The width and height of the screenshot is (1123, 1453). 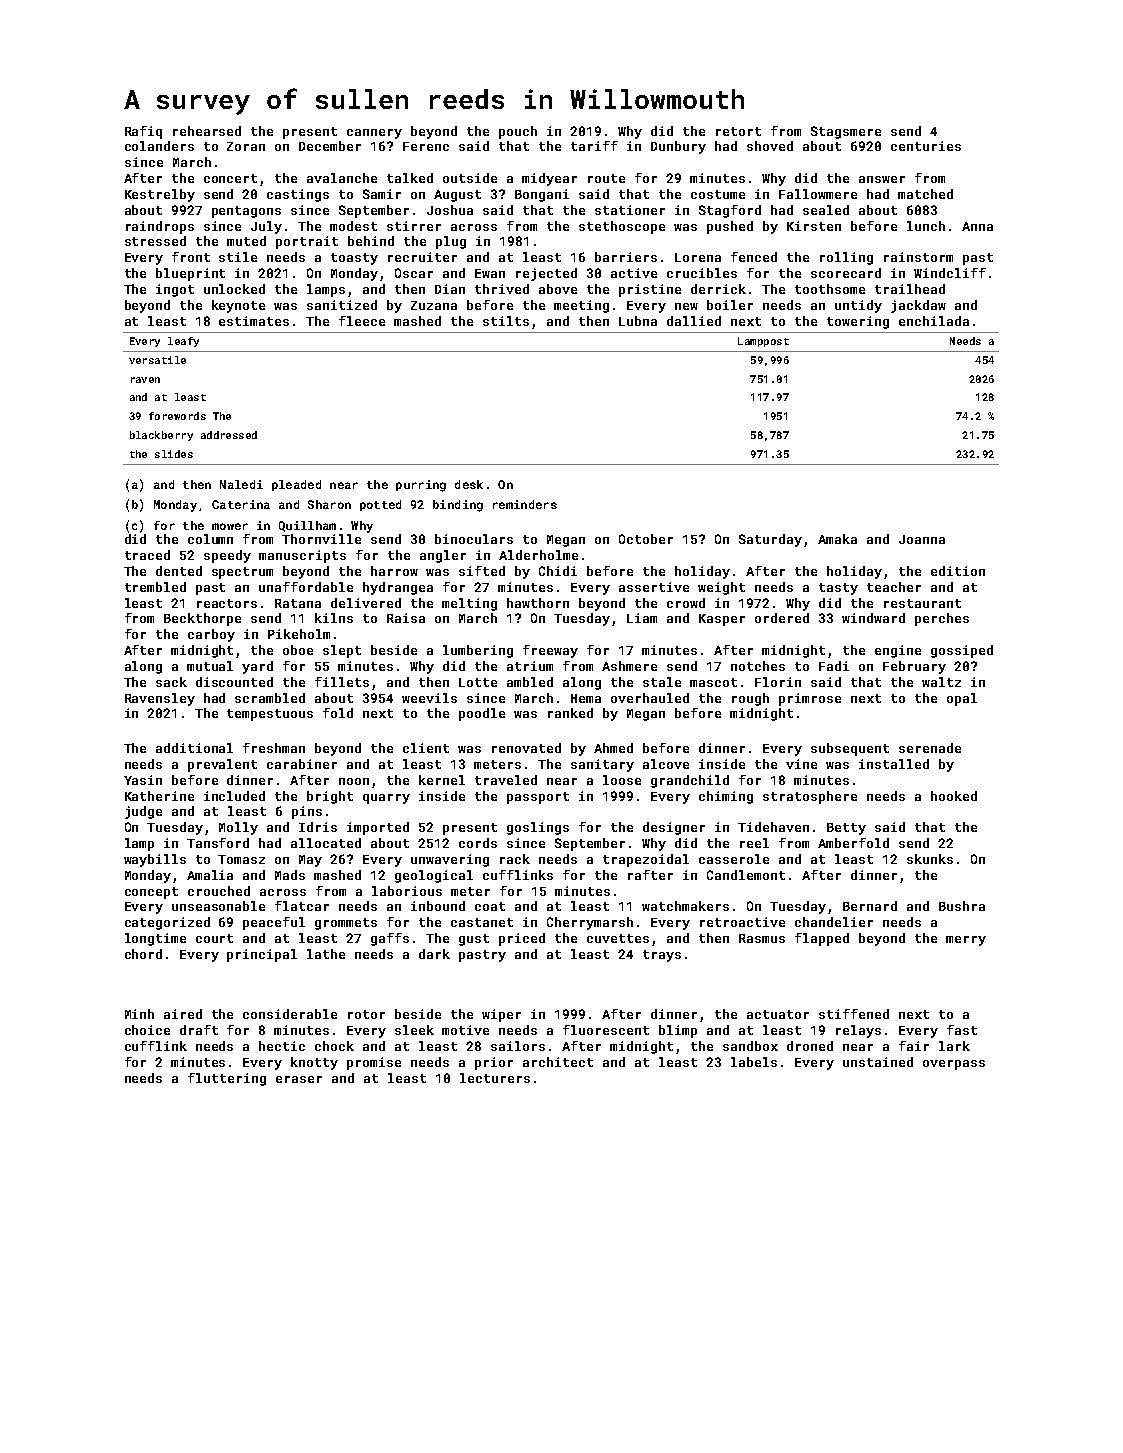 What do you see at coordinates (270, 715) in the screenshot?
I see `tempestuous` at bounding box center [270, 715].
